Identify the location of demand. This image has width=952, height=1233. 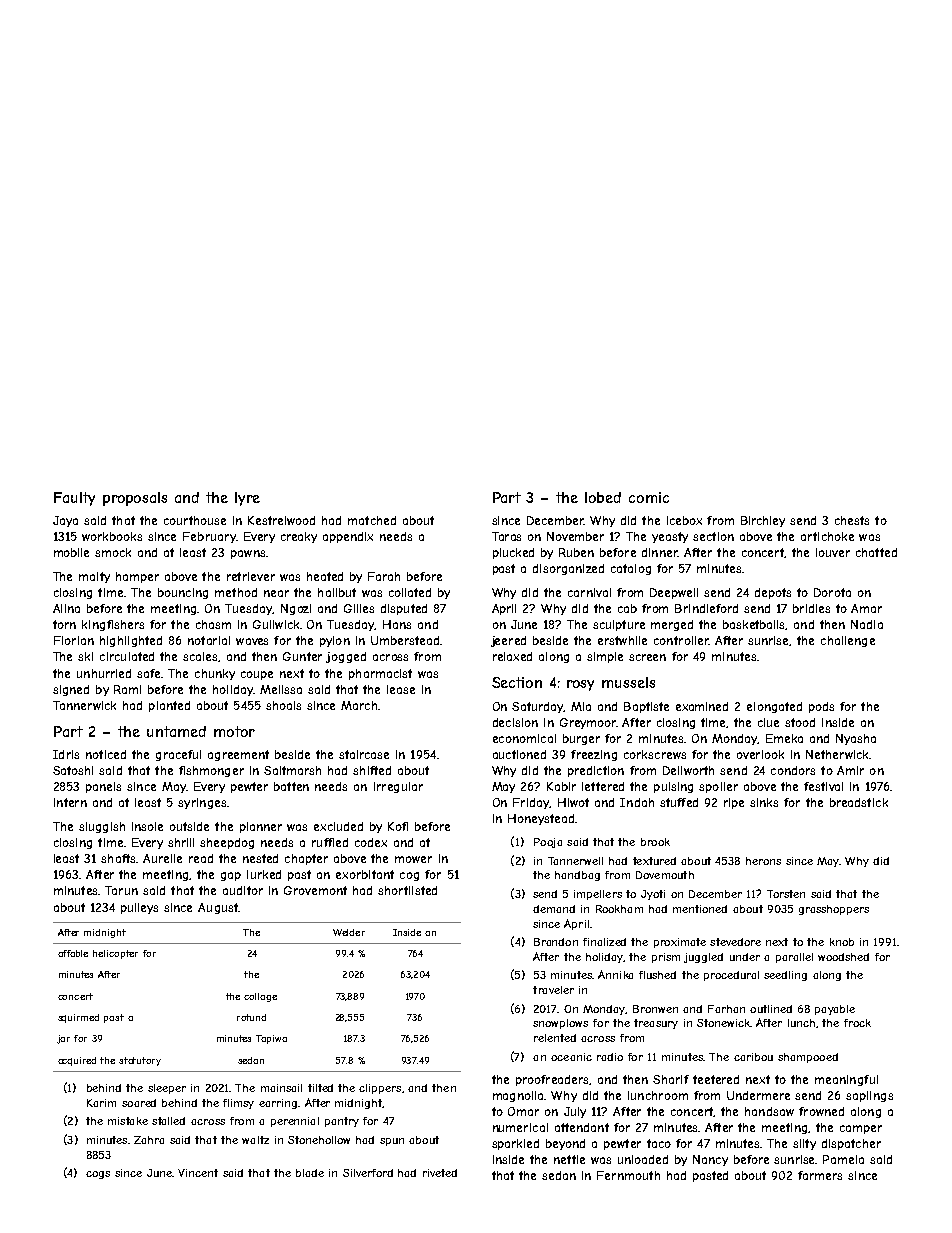
(554, 909).
